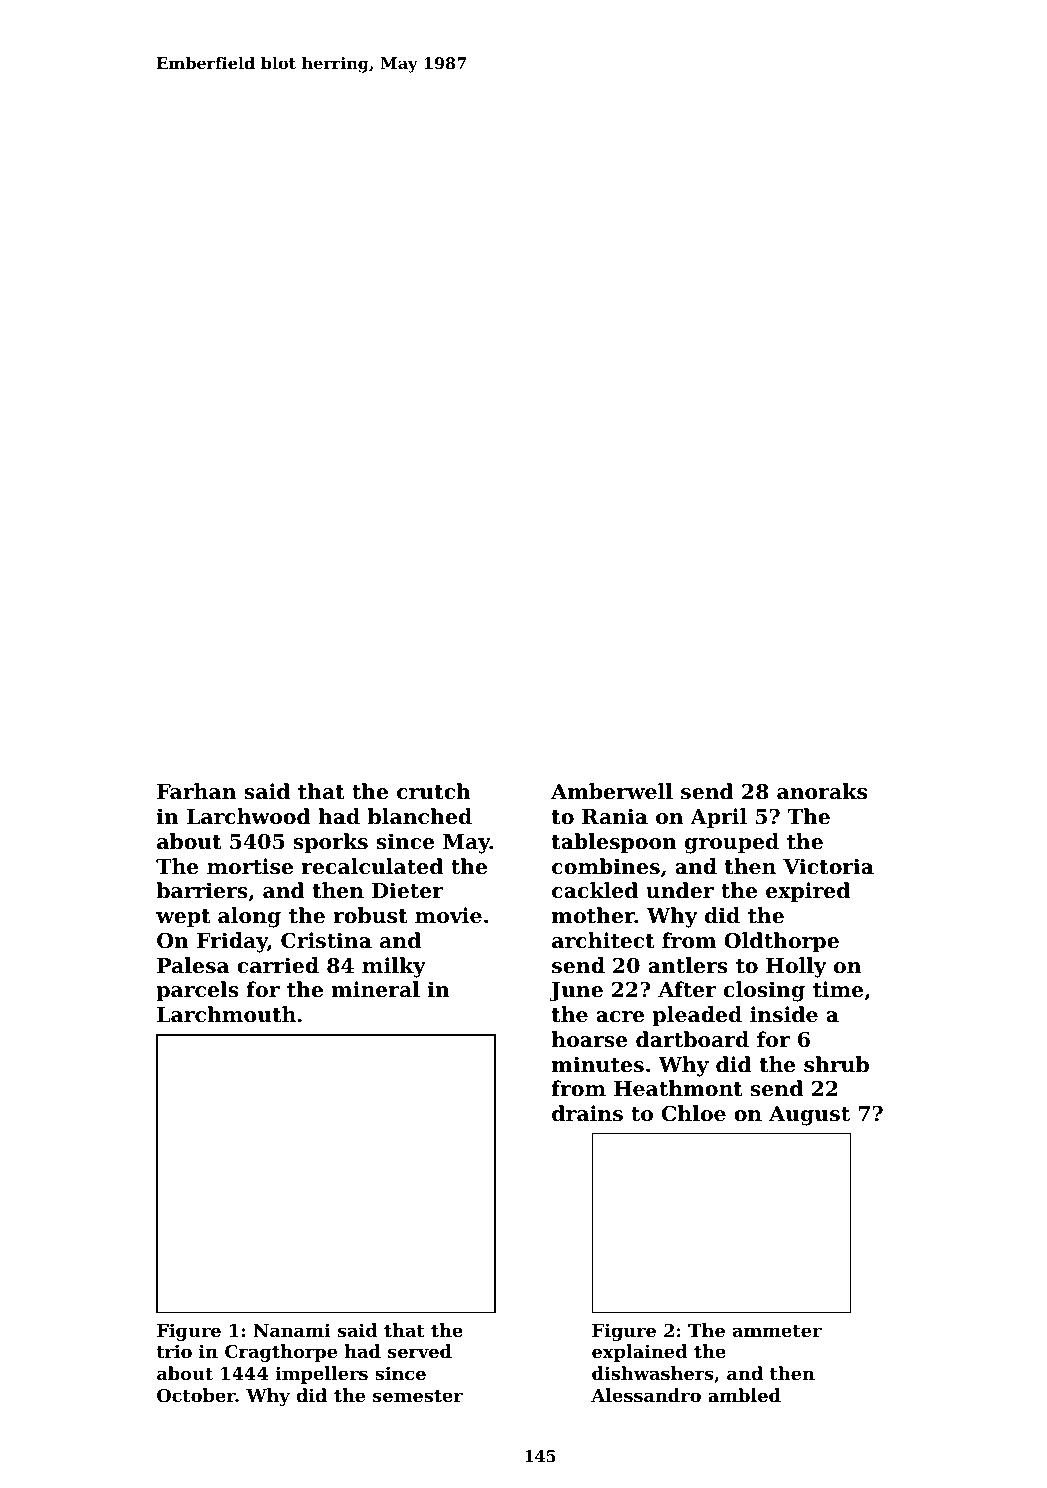 The height and width of the document is (1488, 1047). I want to click on Palesa, so click(193, 965).
